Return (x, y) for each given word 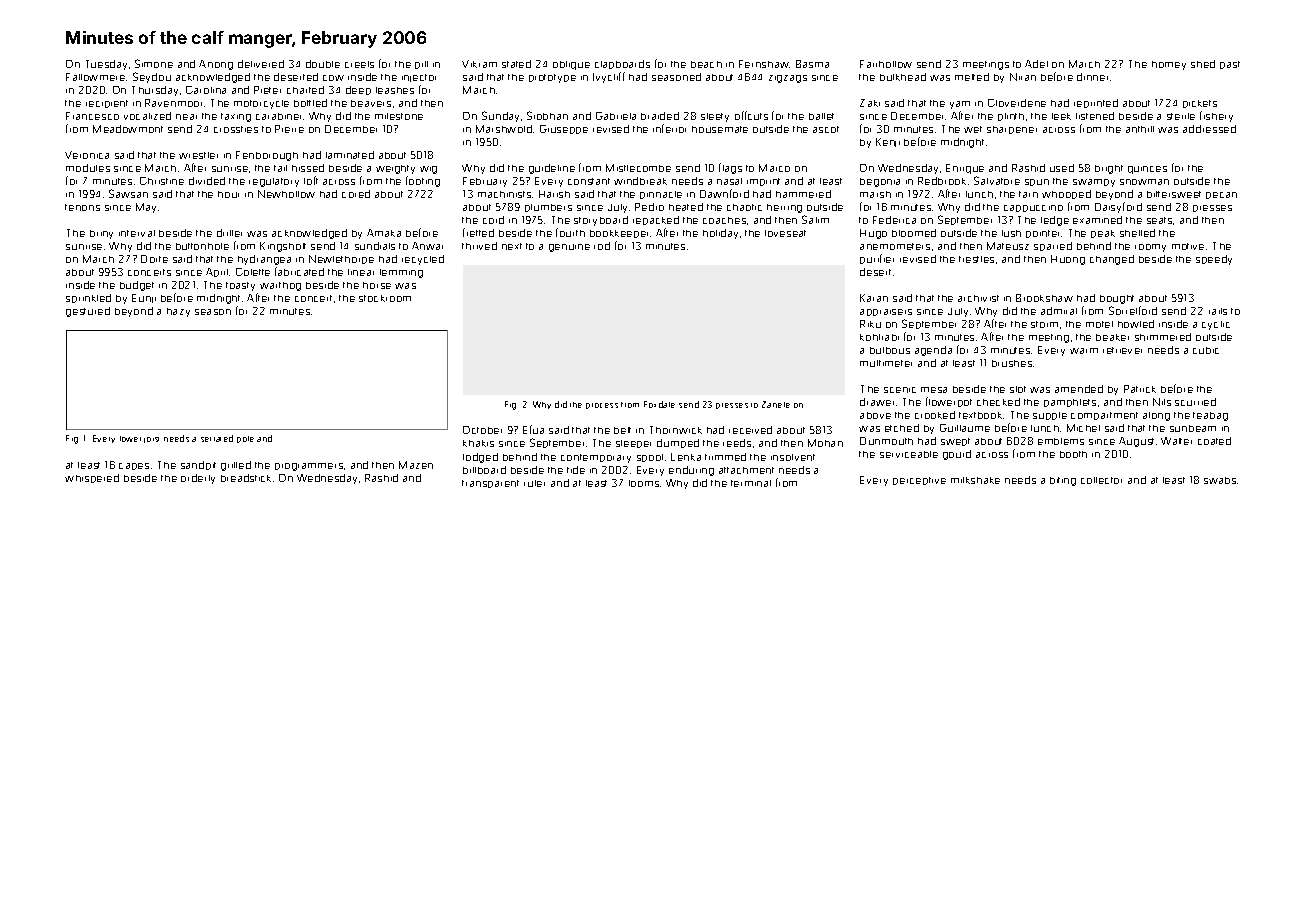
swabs (1220, 480)
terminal (751, 483)
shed (1203, 64)
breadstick (246, 478)
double (323, 64)
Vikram (479, 64)
